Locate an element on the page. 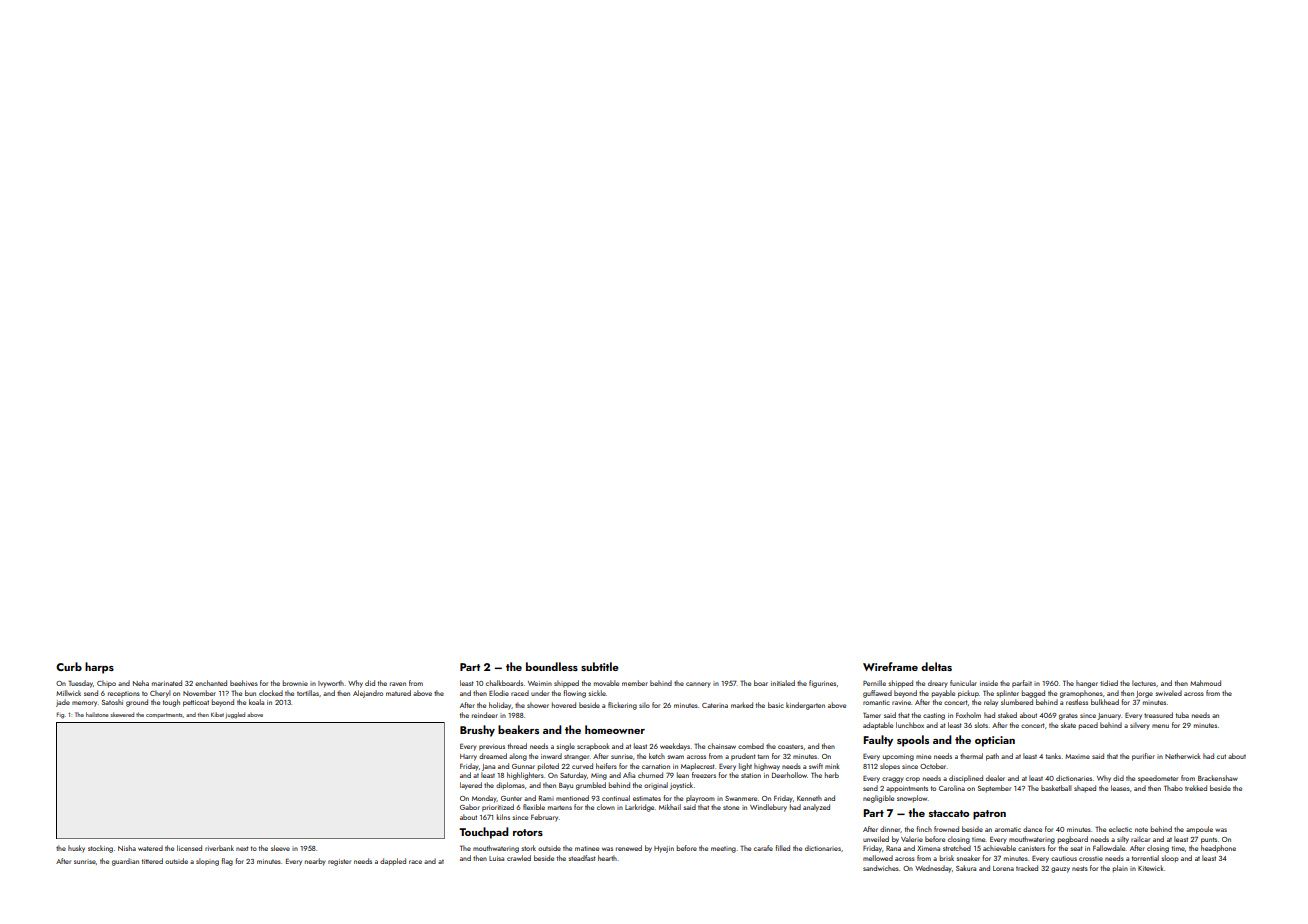 This page has height=924, width=1308. layered is located at coordinates (471, 786).
